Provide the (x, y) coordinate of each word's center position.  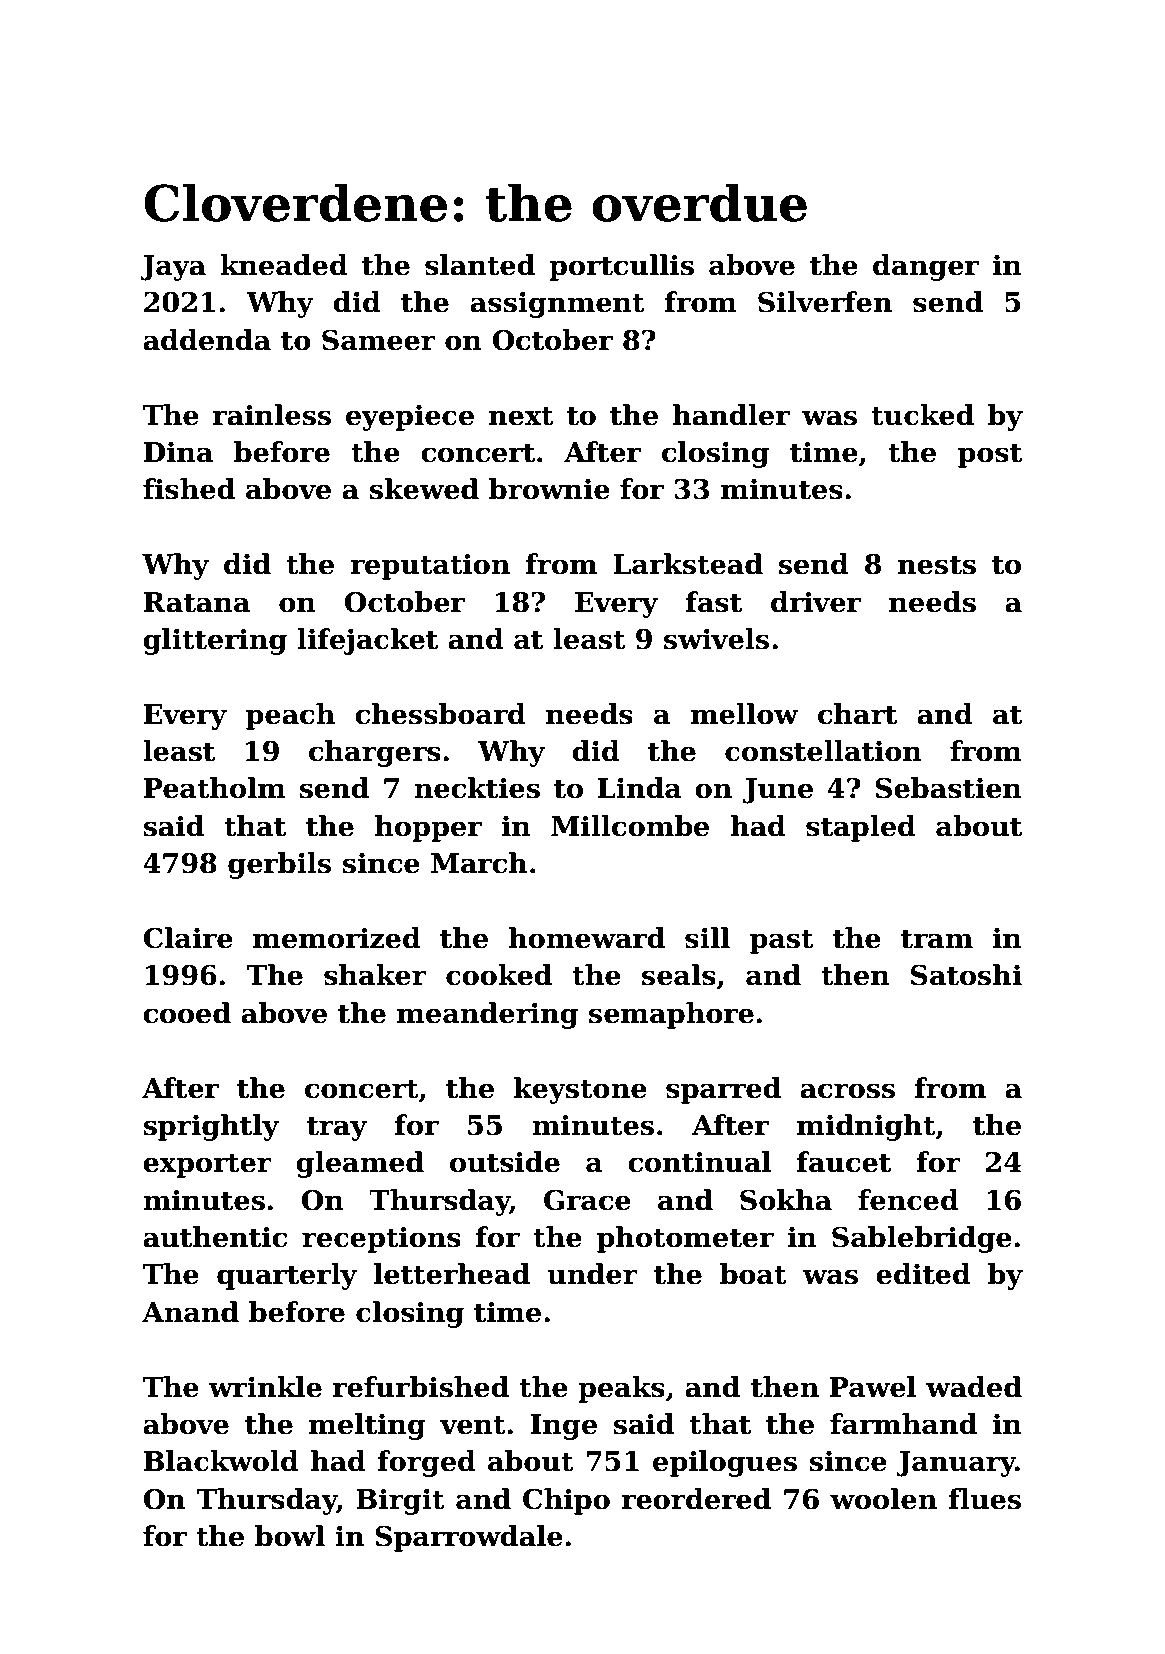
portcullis (621, 267)
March (479, 863)
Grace (587, 1200)
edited (923, 1274)
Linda (640, 788)
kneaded (284, 265)
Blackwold (221, 1461)
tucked (922, 415)
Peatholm (215, 788)
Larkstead (688, 564)
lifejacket (367, 641)
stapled (861, 828)
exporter (207, 1166)
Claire (188, 938)
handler (731, 415)
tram (937, 939)
